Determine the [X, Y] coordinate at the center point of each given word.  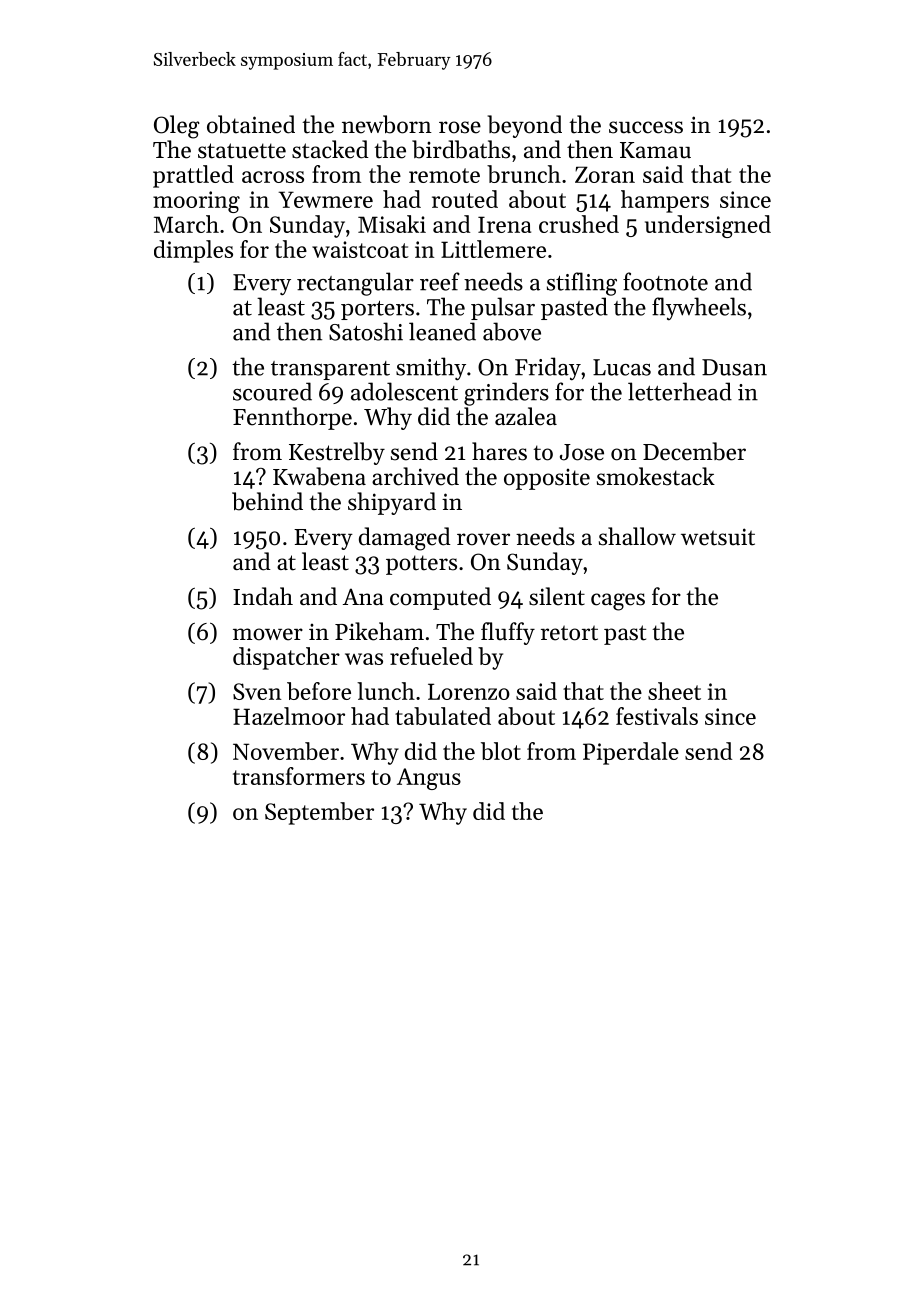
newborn [387, 124]
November [286, 751]
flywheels [699, 309]
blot [501, 751]
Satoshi [366, 331]
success [646, 127]
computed [440, 598]
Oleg [177, 127]
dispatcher [286, 658]
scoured [272, 391]
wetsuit [718, 537]
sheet [674, 691]
